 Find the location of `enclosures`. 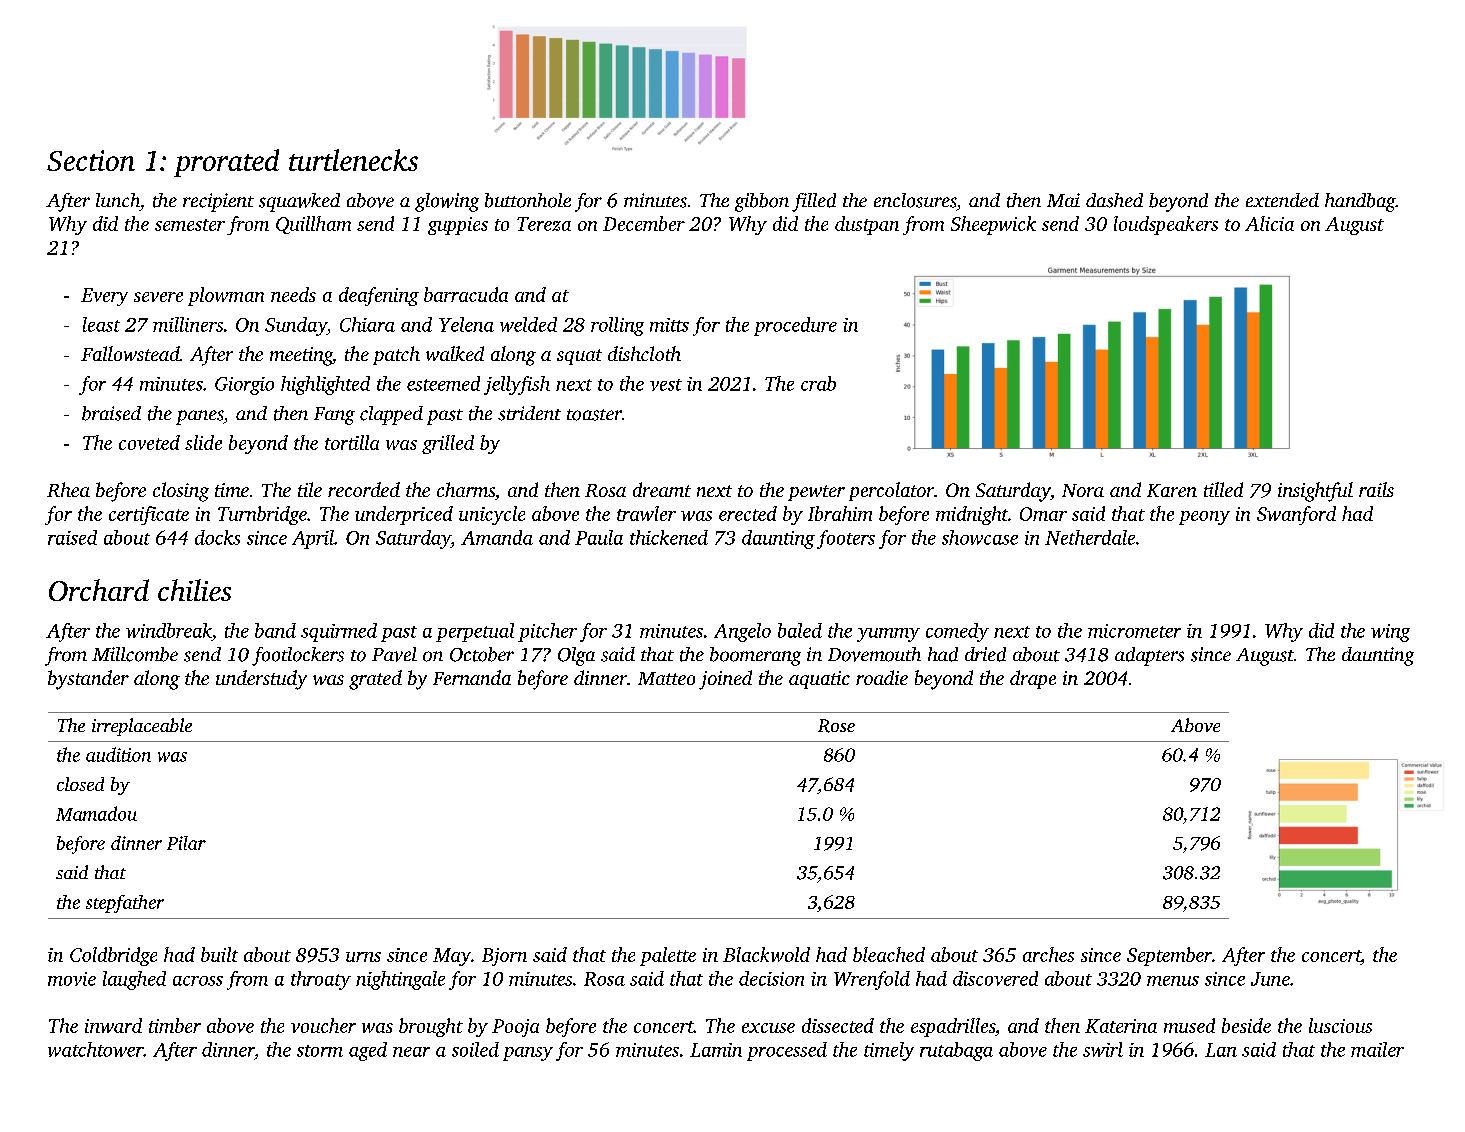

enclosures is located at coordinates (915, 200).
